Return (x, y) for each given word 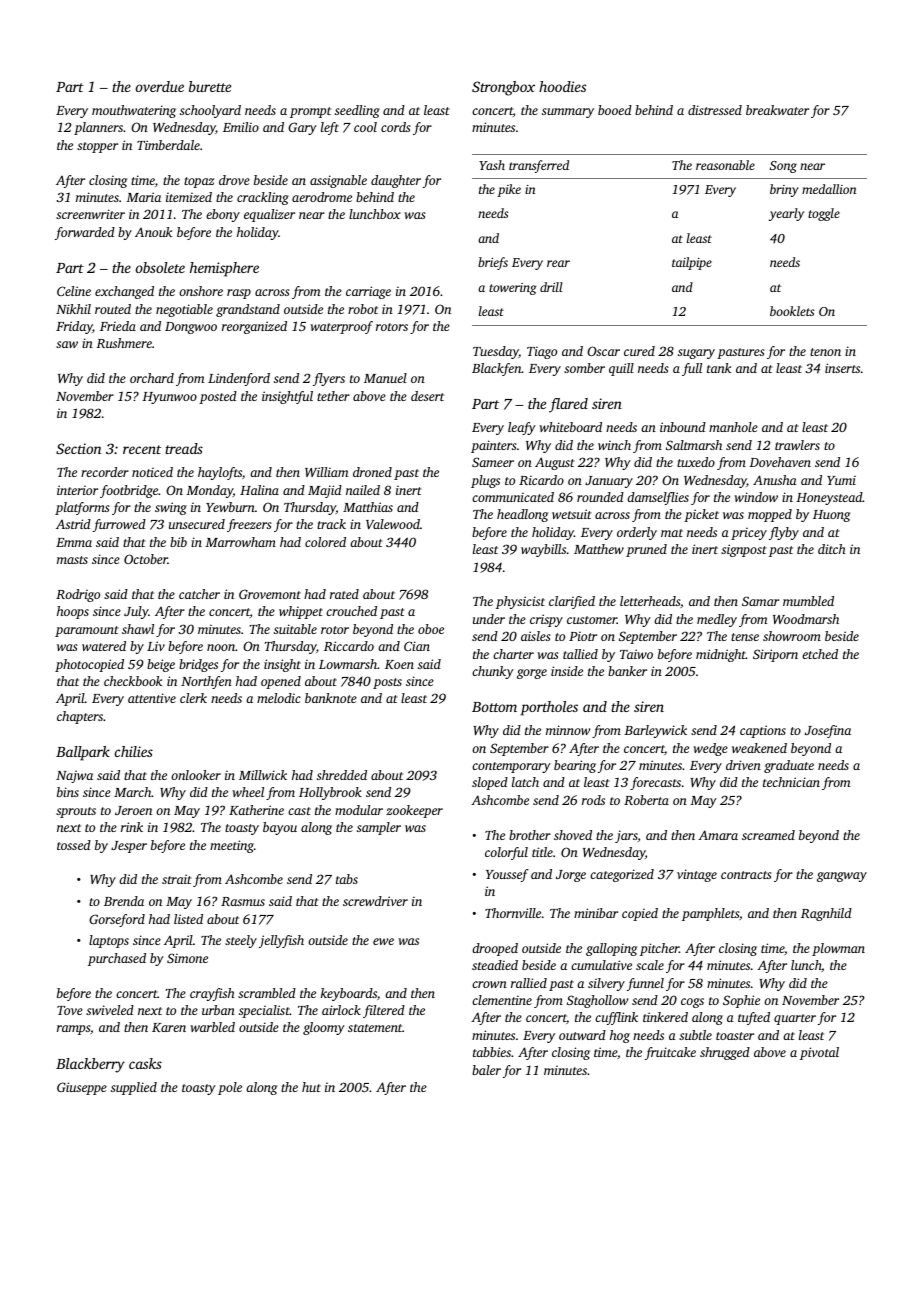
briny (784, 190)
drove (234, 180)
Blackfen (497, 369)
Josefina (828, 731)
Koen (399, 664)
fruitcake (670, 1053)
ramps (73, 1030)
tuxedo (696, 462)
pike (509, 190)
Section (78, 448)
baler (486, 1070)
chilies (134, 751)
